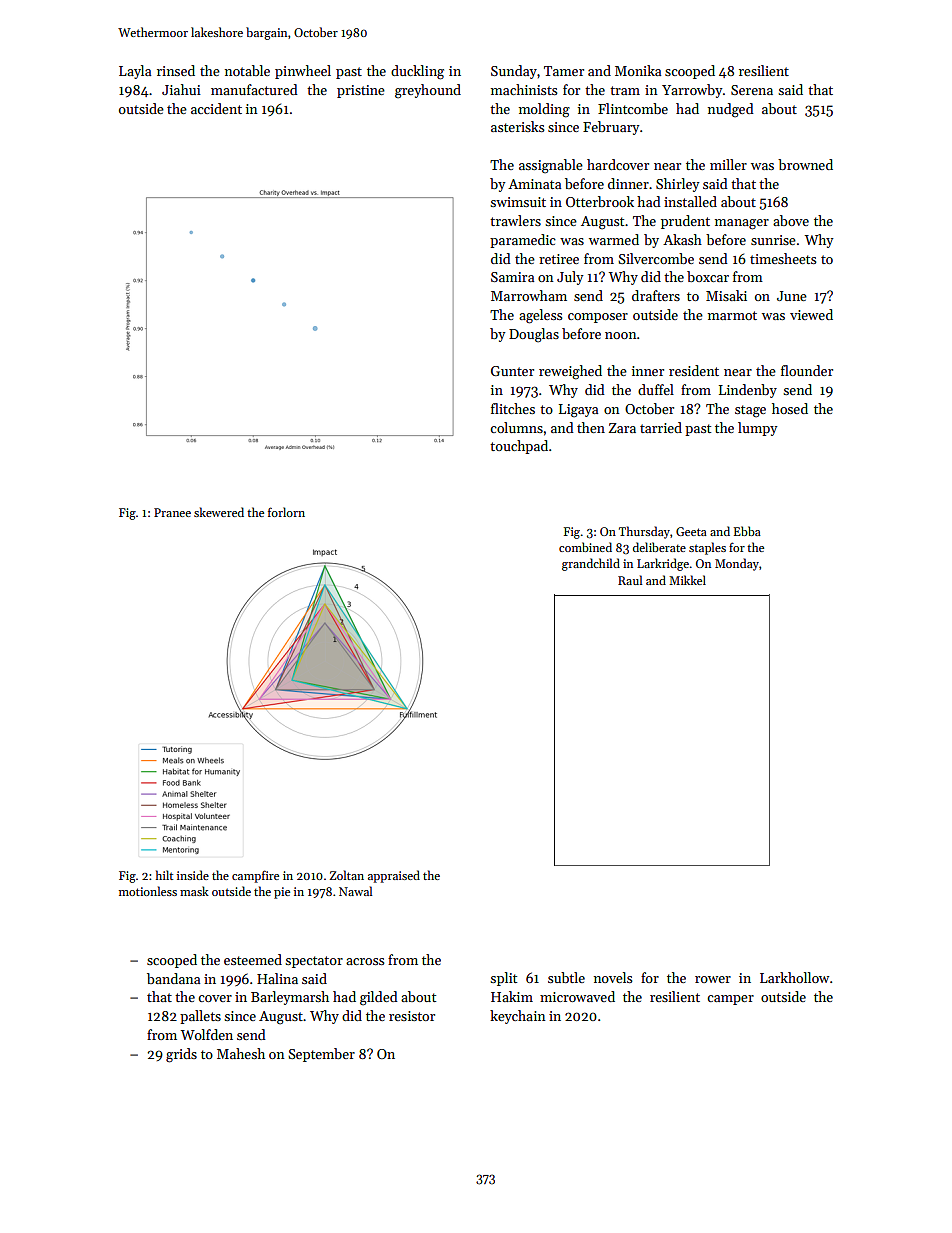 The width and height of the screenshot is (952, 1233). Describe the element at coordinates (591, 564) in the screenshot. I see `grandchild` at that location.
